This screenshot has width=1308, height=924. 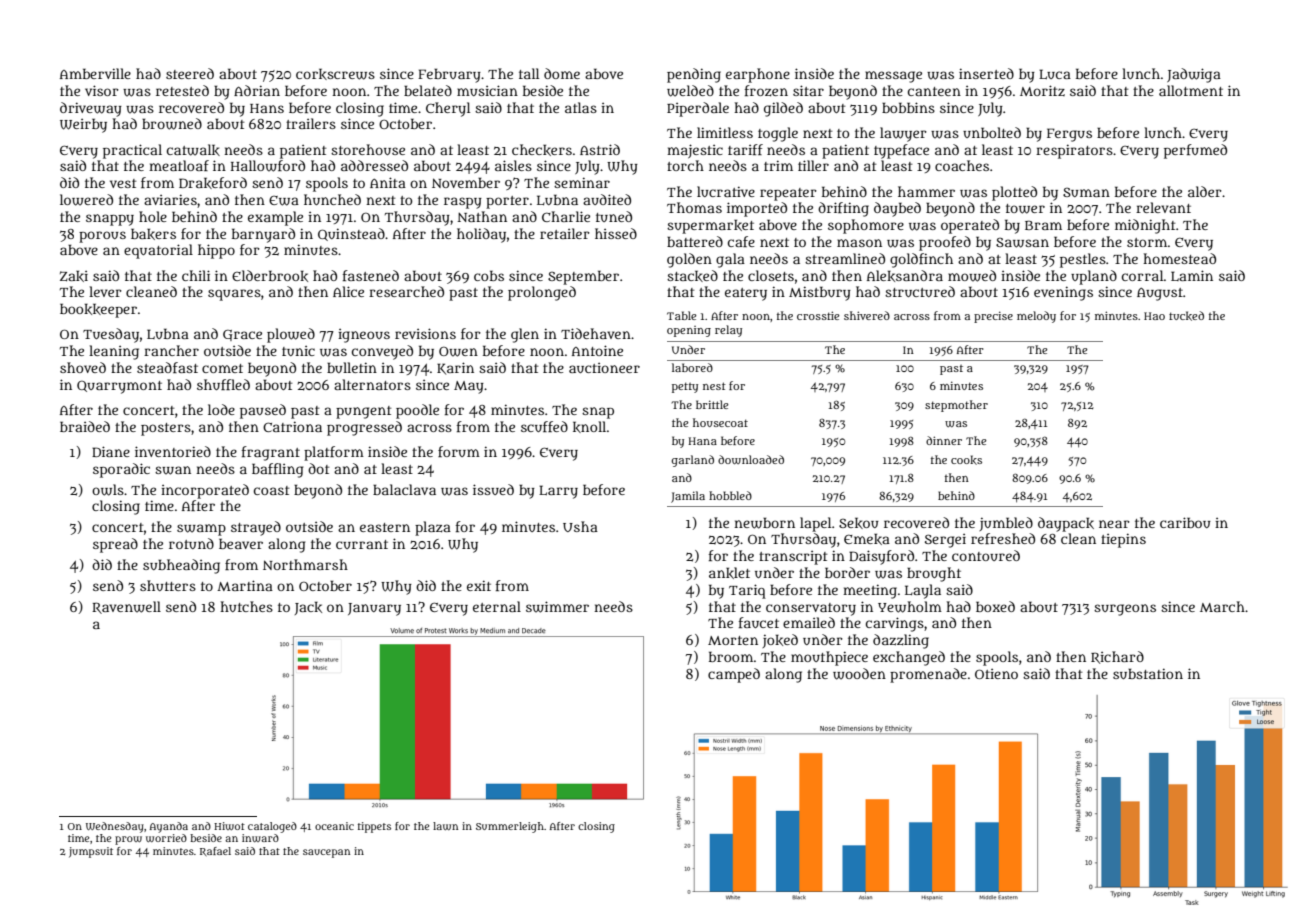 I want to click on dinner, so click(x=944, y=440).
